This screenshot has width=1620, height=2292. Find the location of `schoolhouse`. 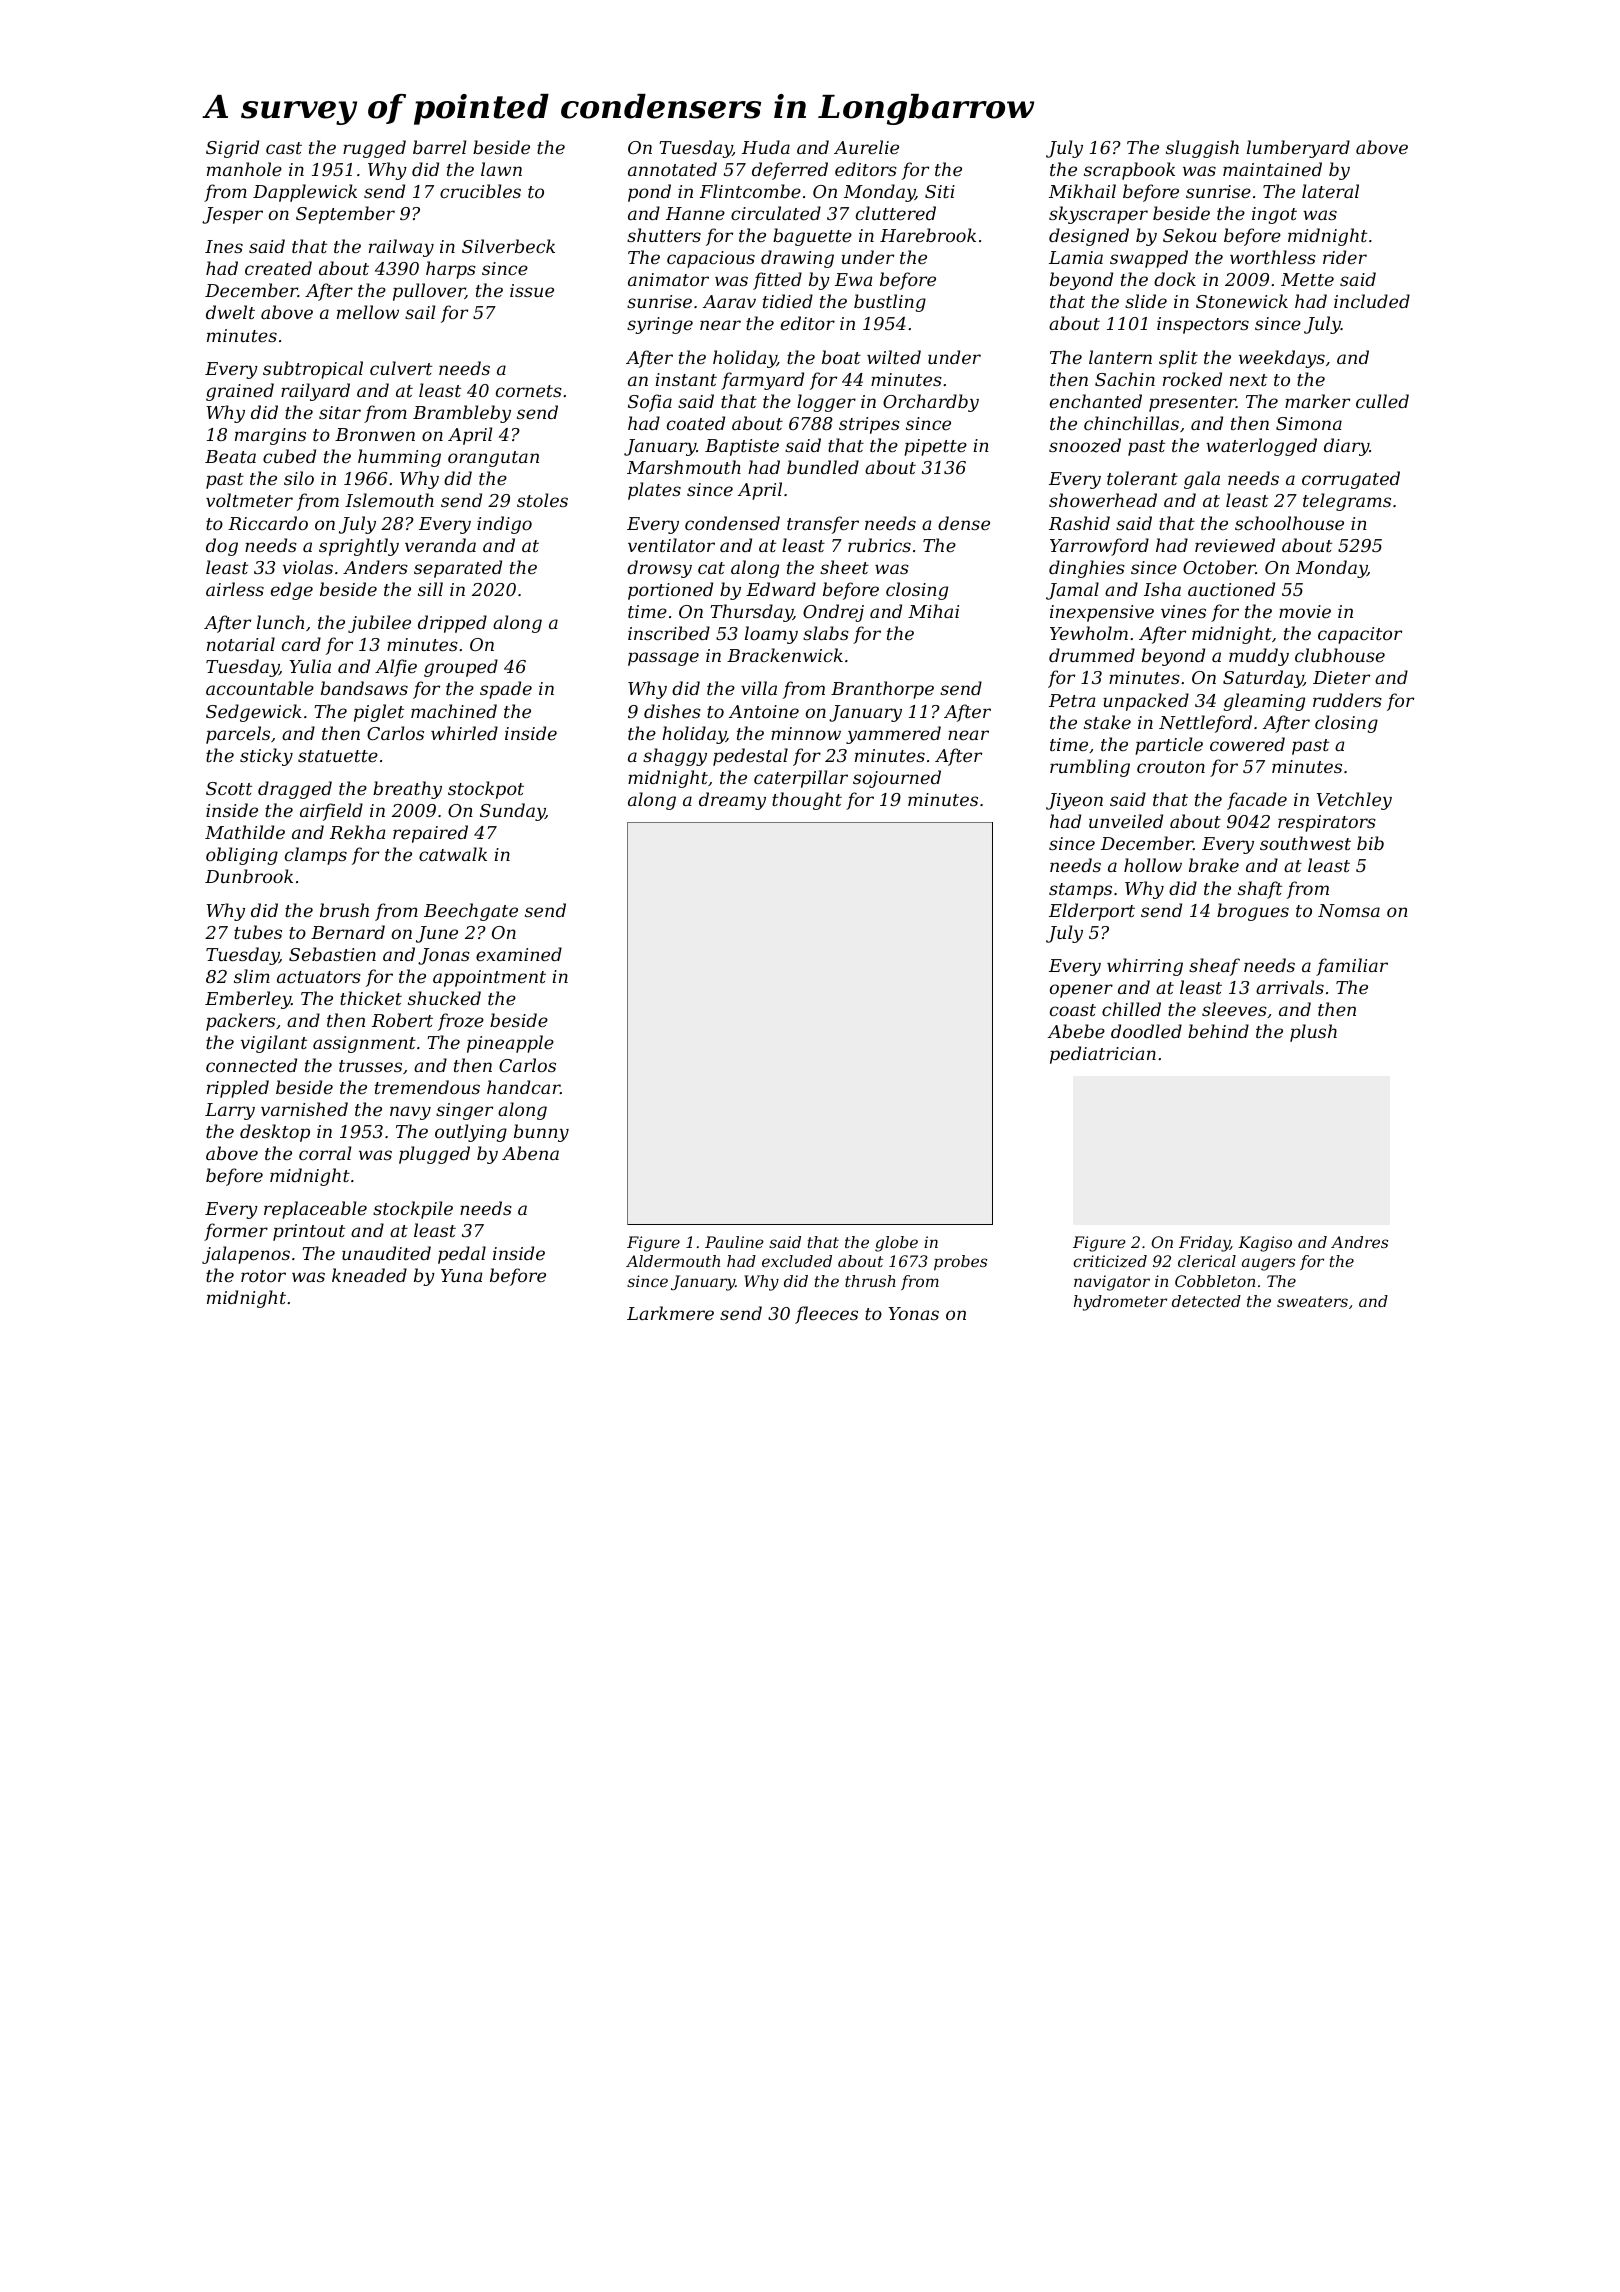

schoolhouse is located at coordinates (1289, 523).
